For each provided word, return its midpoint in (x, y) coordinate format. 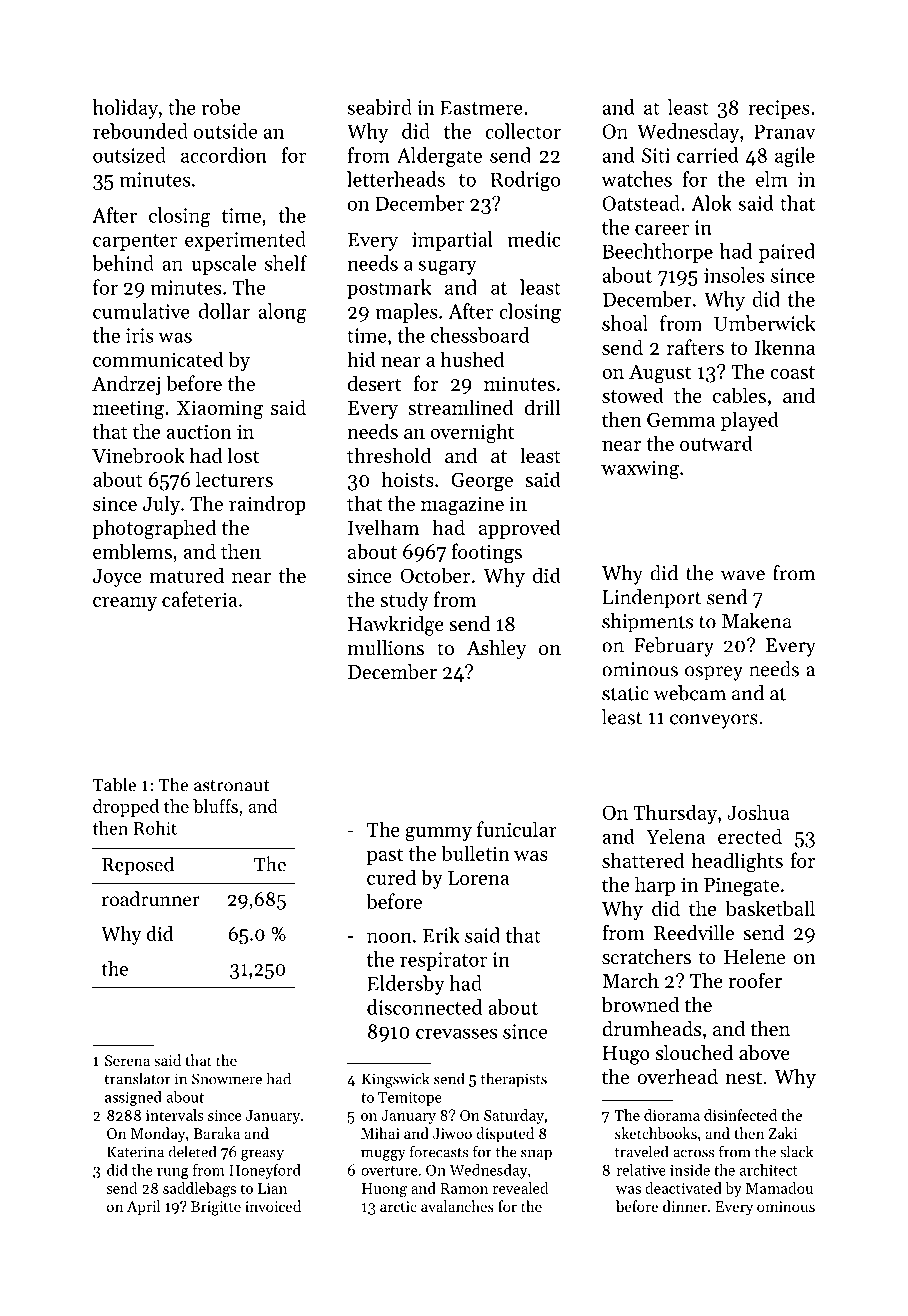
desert (374, 383)
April (143, 1207)
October (435, 575)
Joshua (758, 812)
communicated (158, 359)
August (660, 374)
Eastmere (482, 107)
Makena (757, 621)
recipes (779, 109)
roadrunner (151, 899)
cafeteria (199, 599)
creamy (125, 604)
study (404, 601)
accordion (224, 155)
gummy (438, 834)
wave (743, 575)
